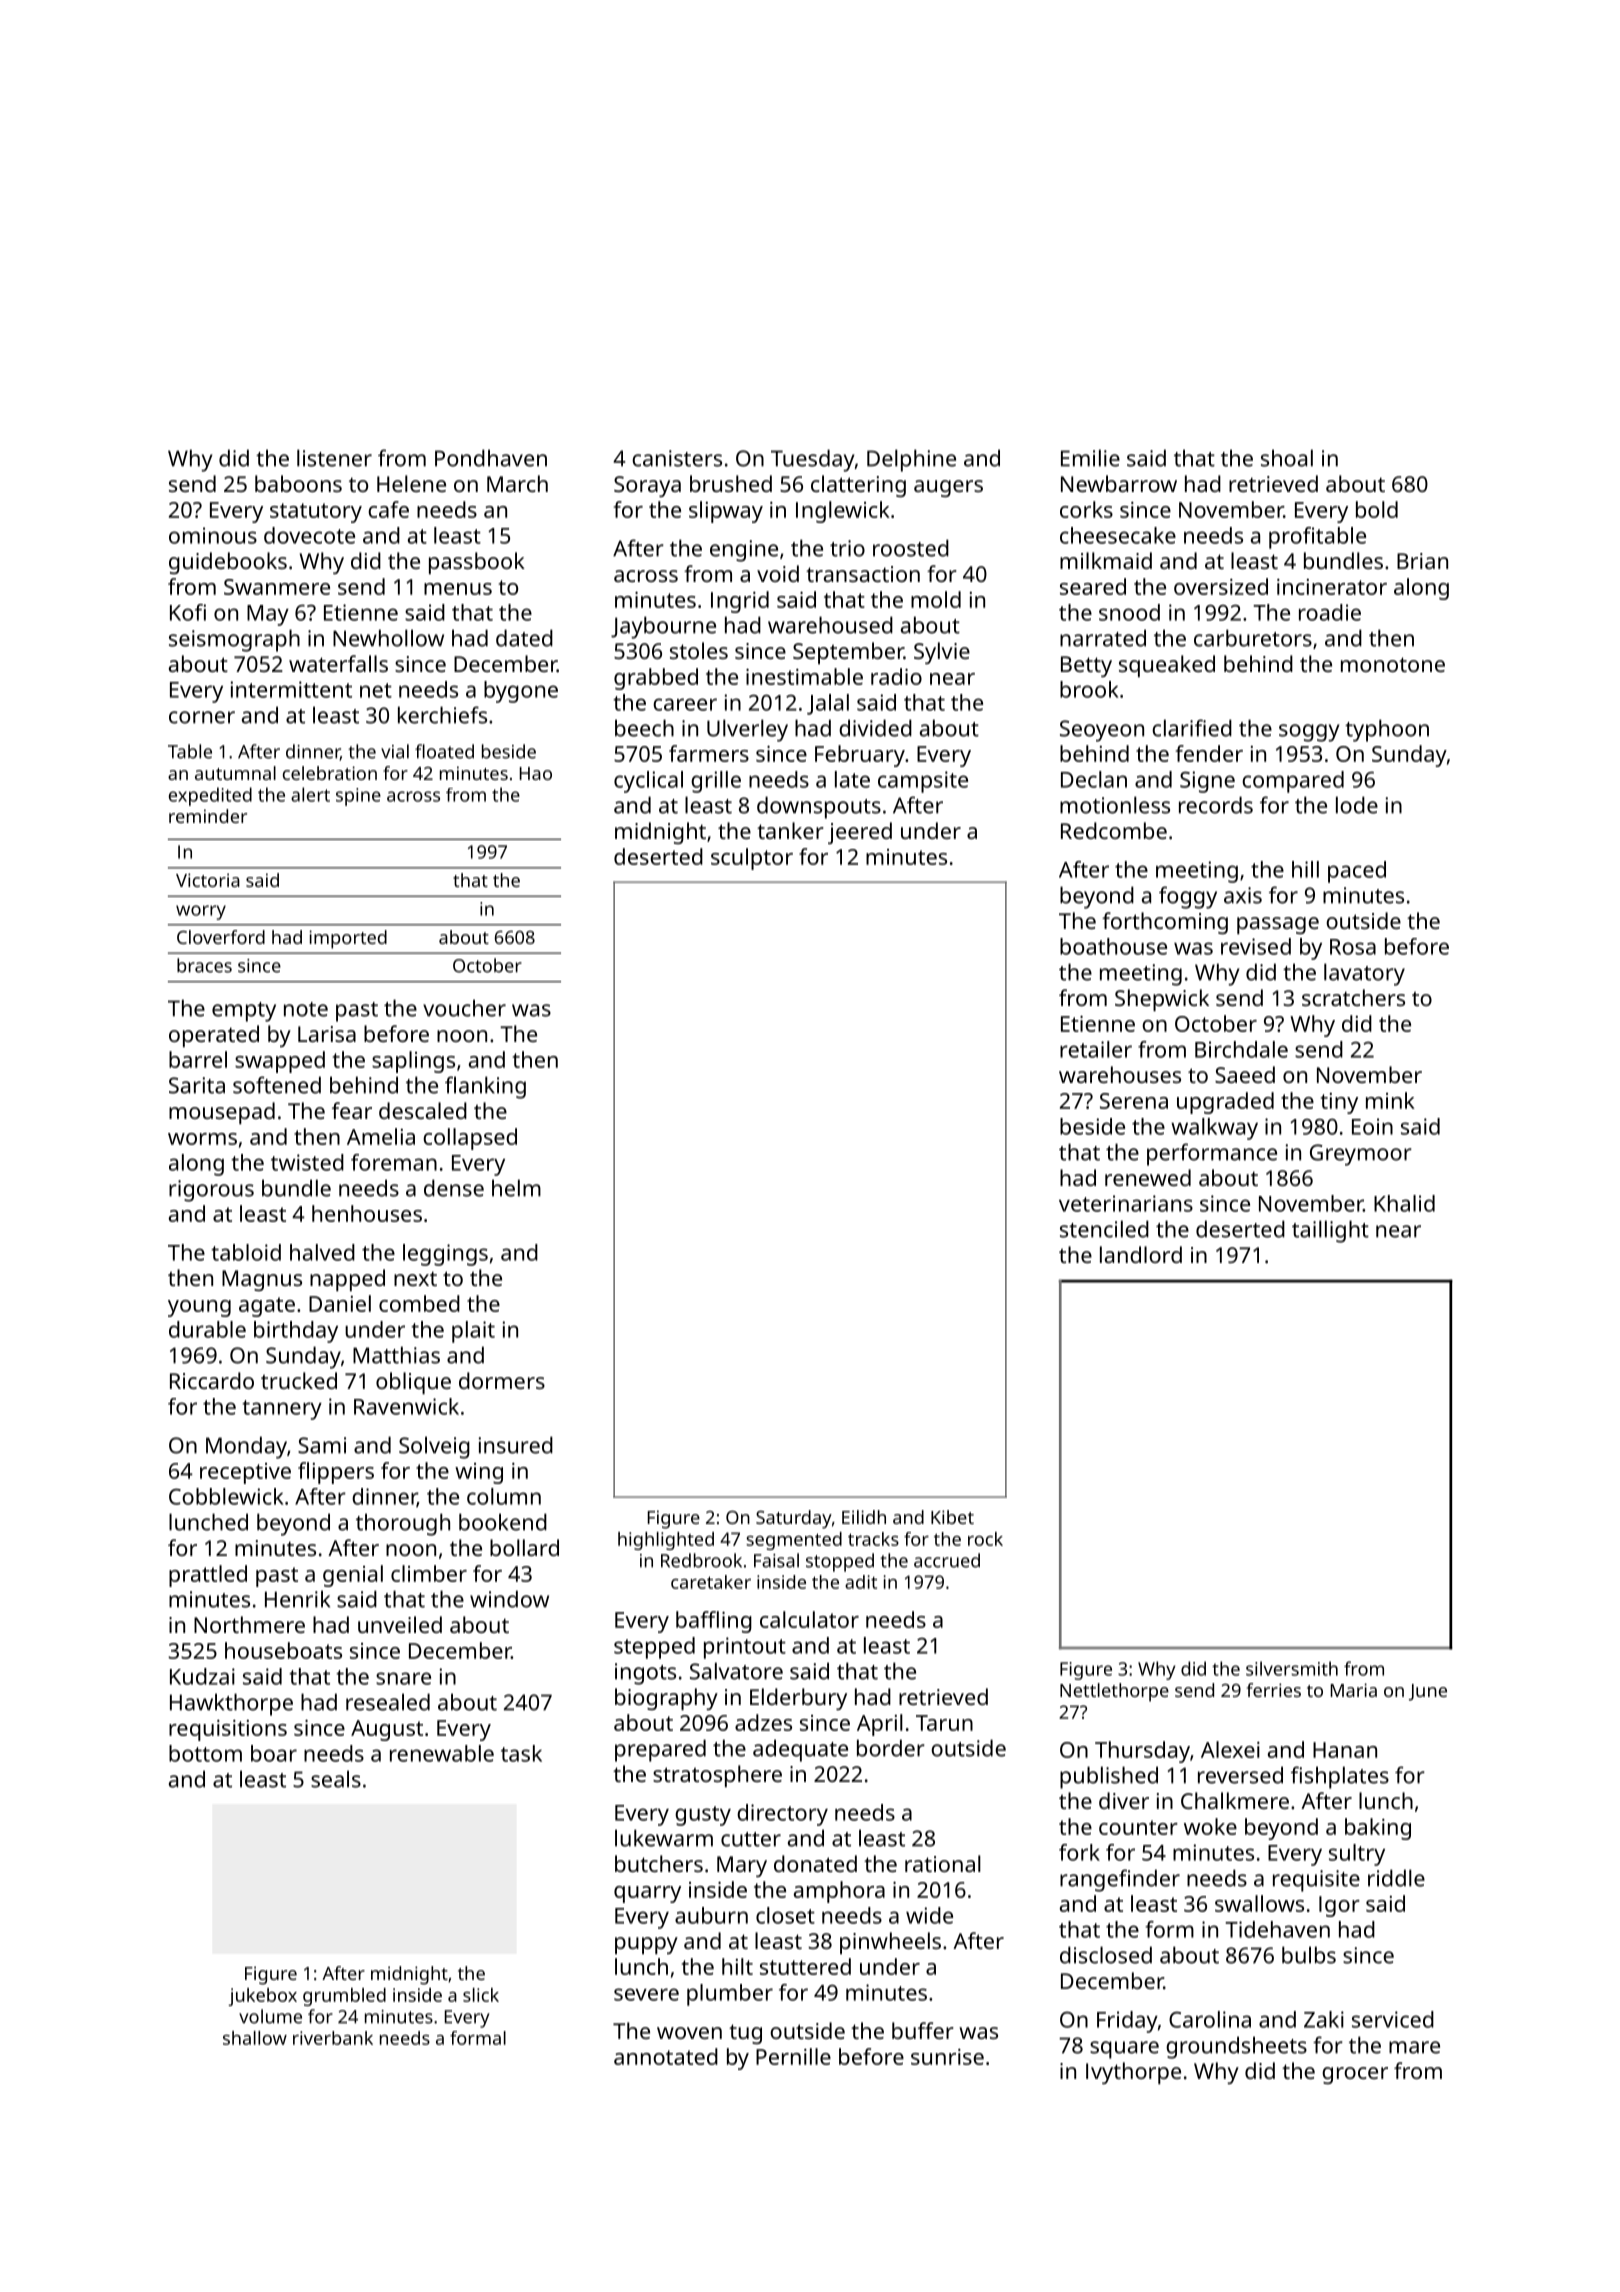  Describe the element at coordinates (1332, 587) in the image. I see `incinerator` at that location.
